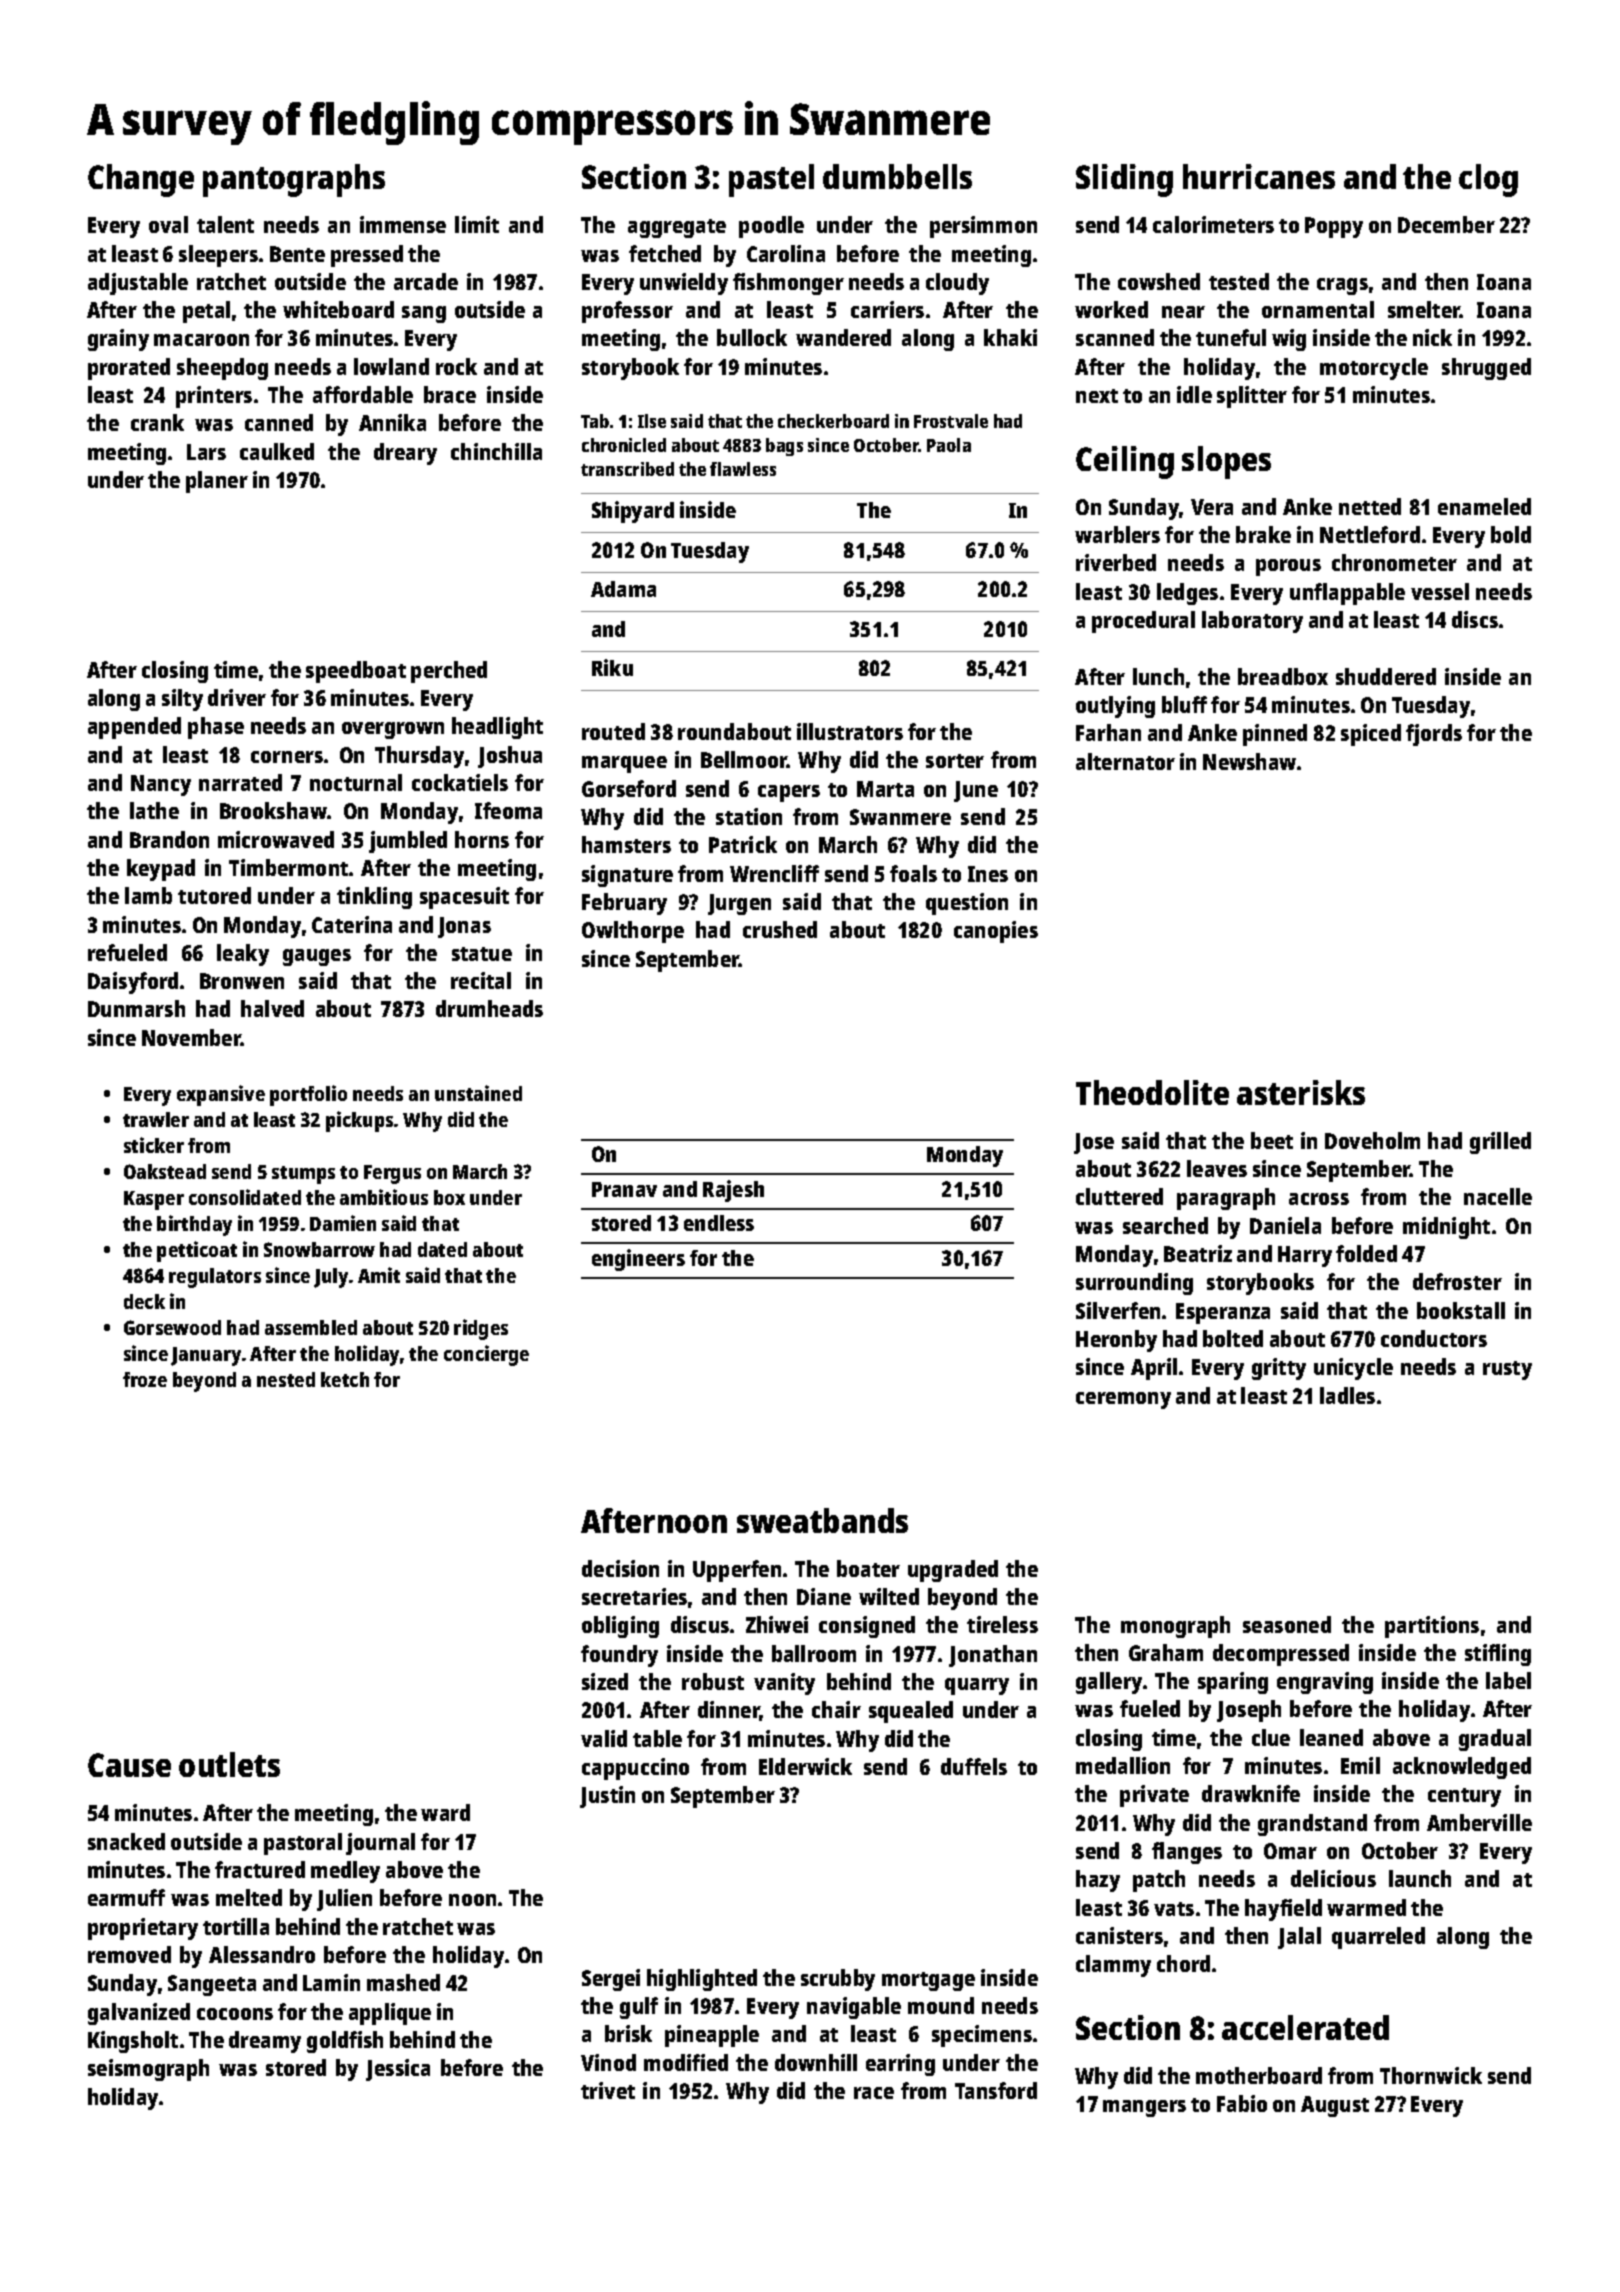  Describe the element at coordinates (822, 1520) in the image. I see `sweatbands` at that location.
